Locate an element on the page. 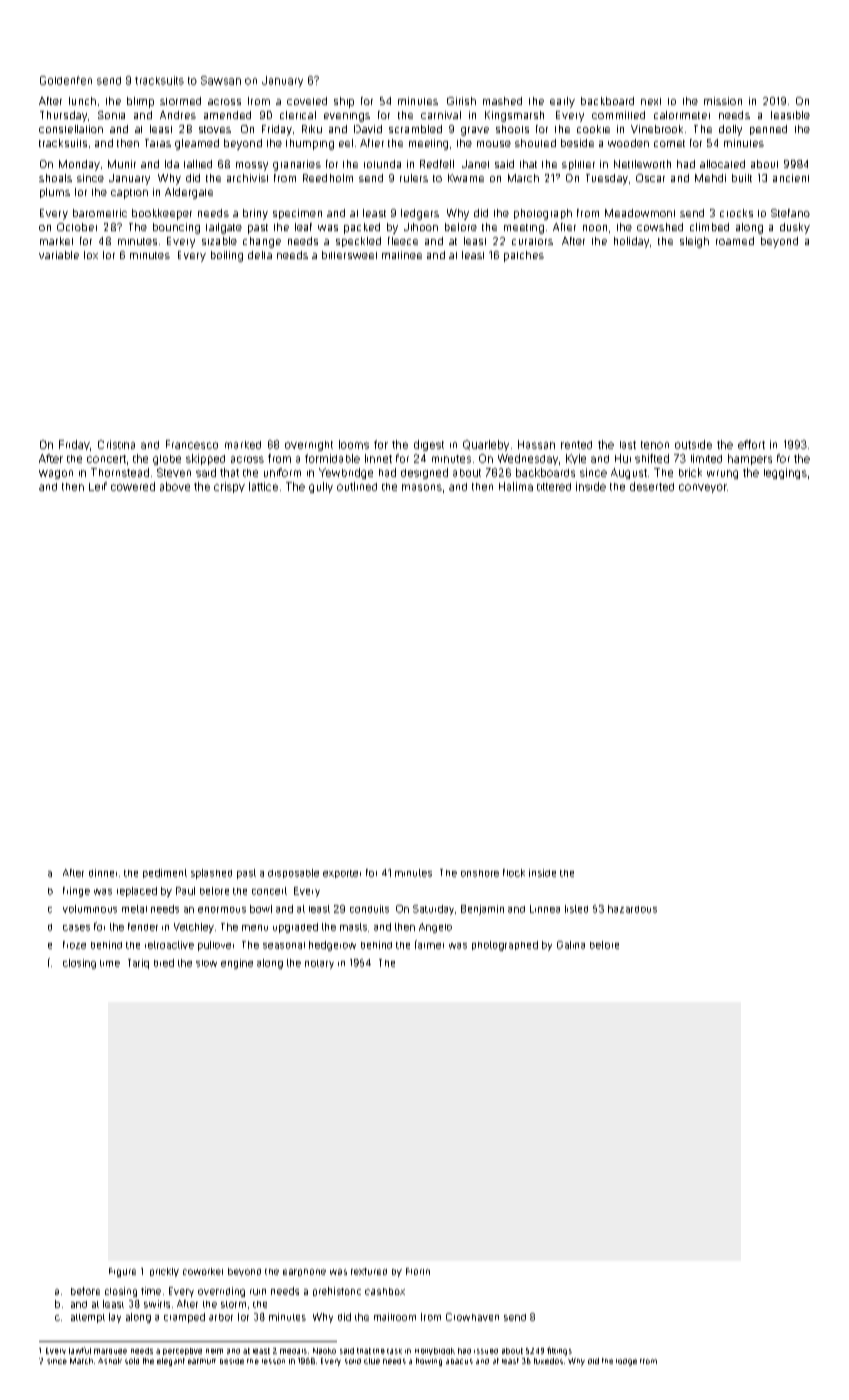  Florin is located at coordinates (418, 1271).
